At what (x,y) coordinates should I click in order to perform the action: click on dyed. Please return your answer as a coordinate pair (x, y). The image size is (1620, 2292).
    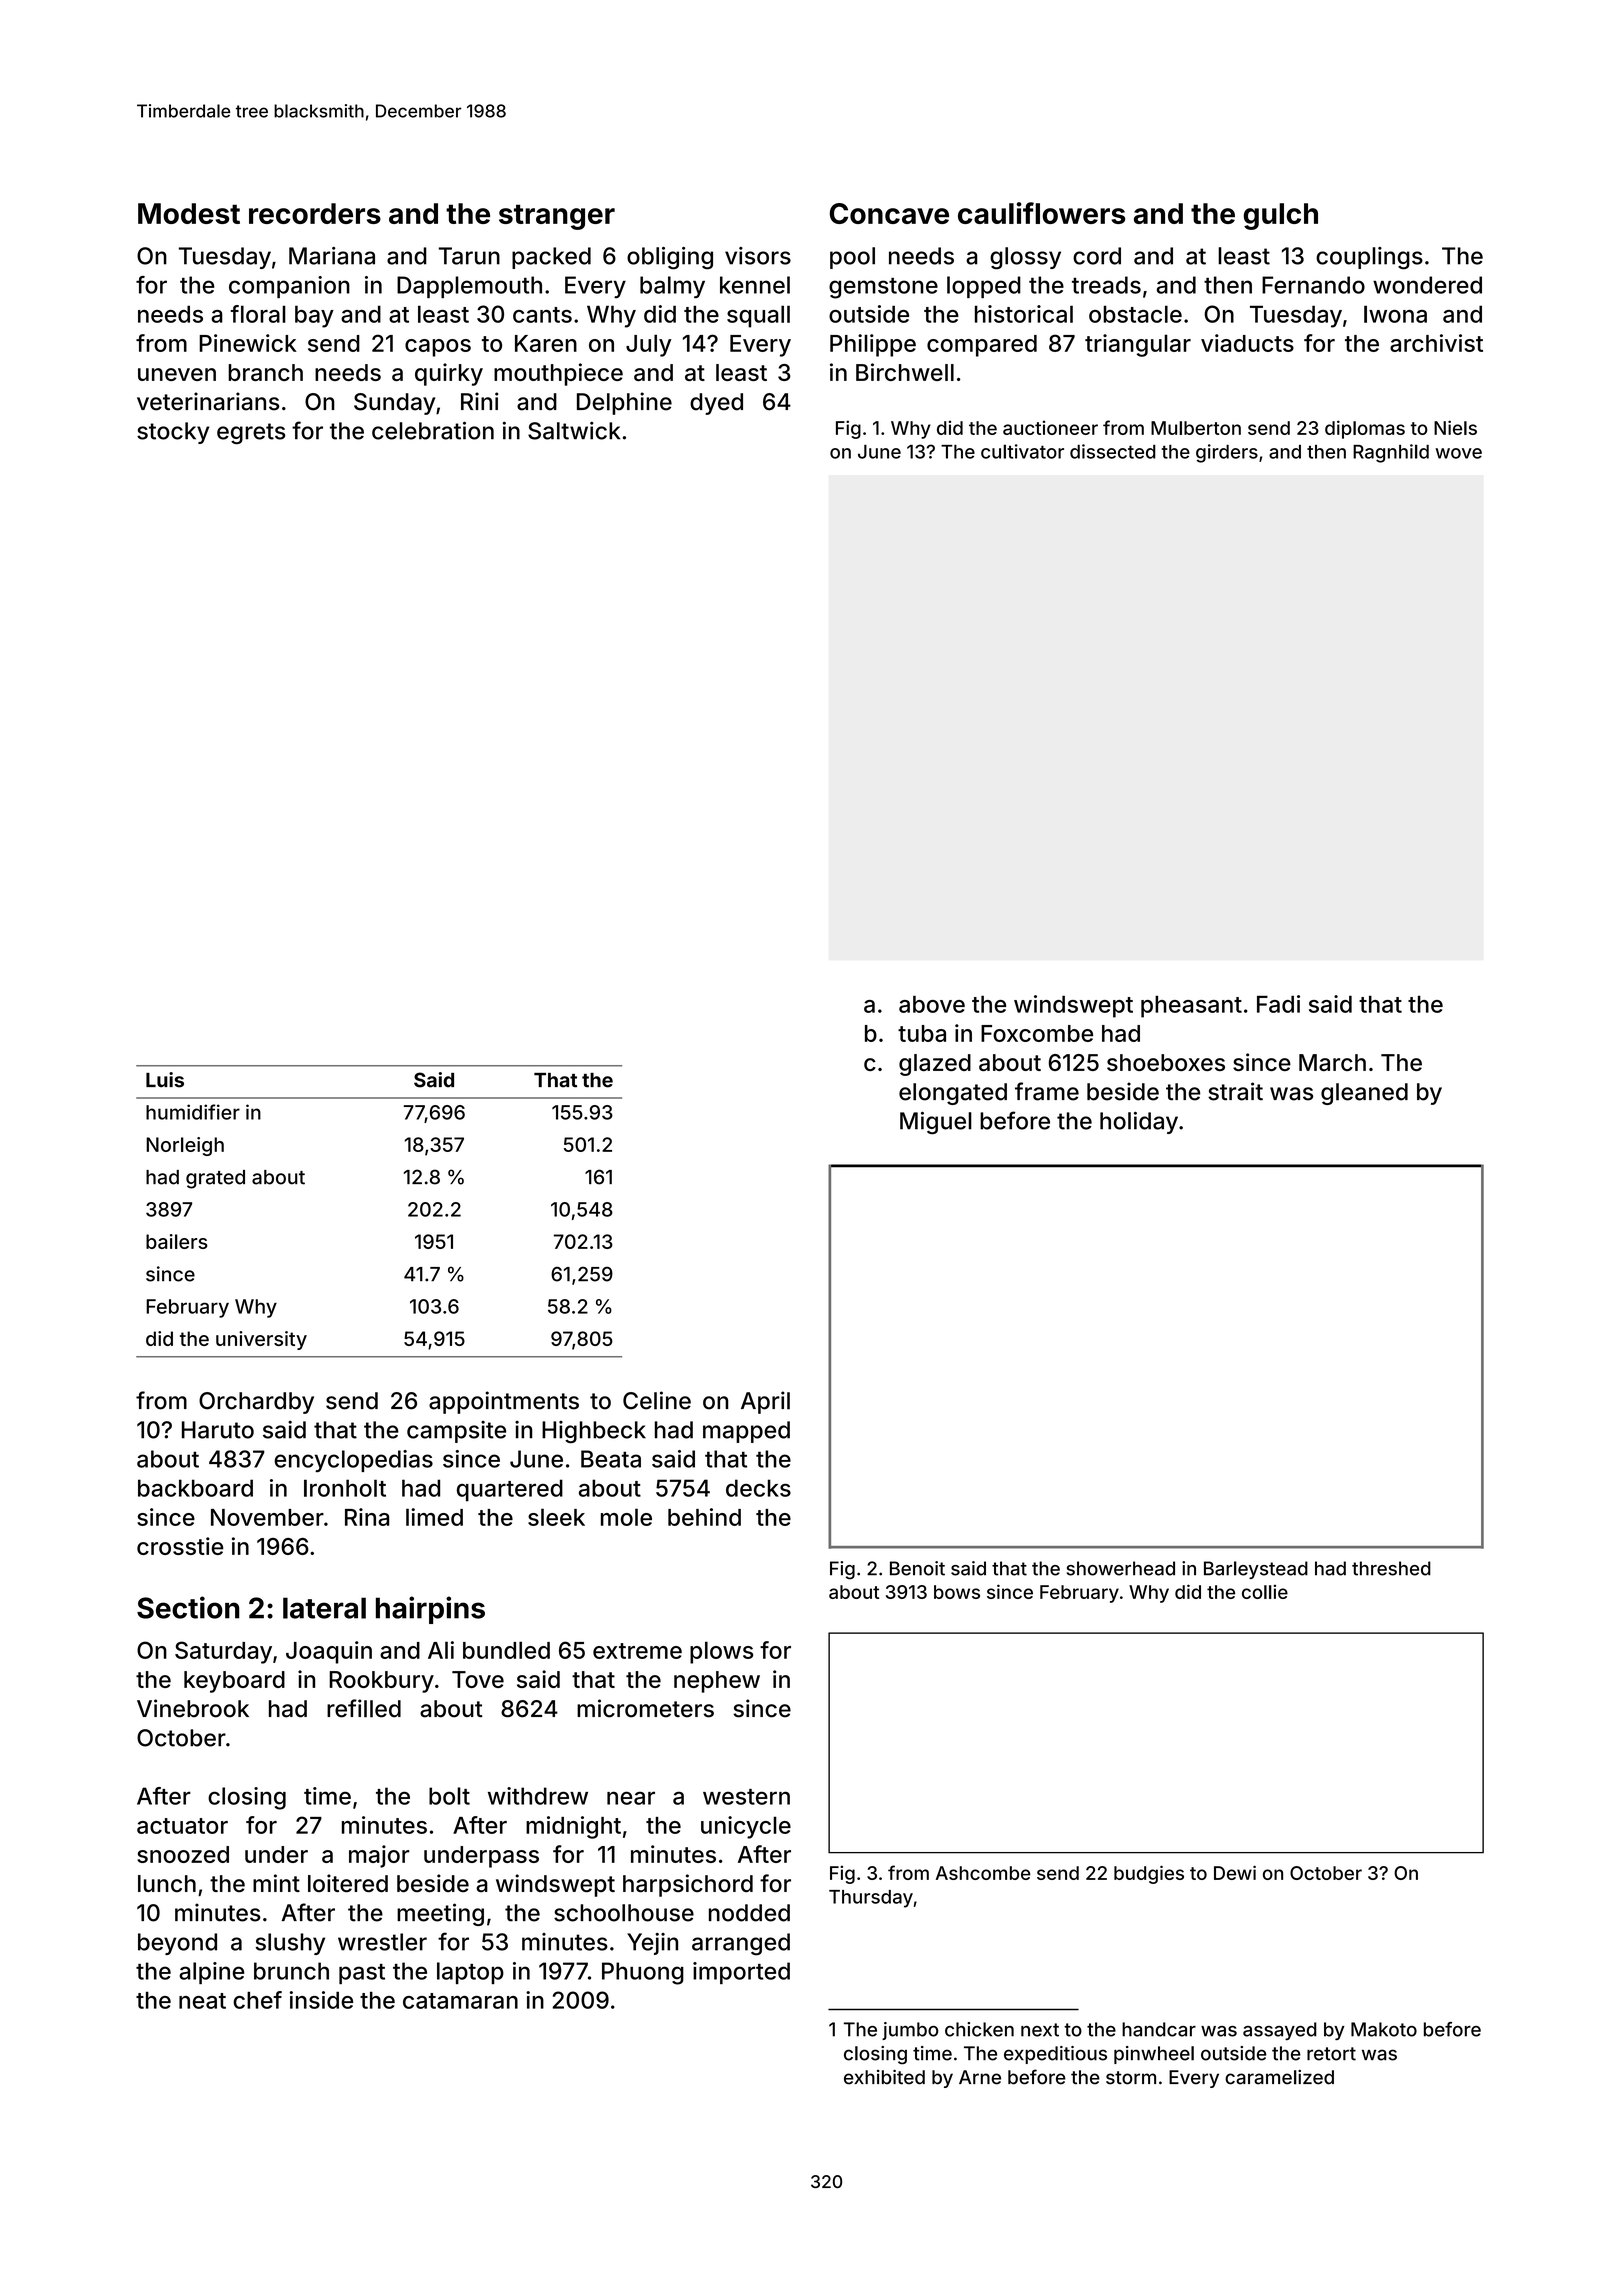
    Looking at the image, I should click on (716, 404).
